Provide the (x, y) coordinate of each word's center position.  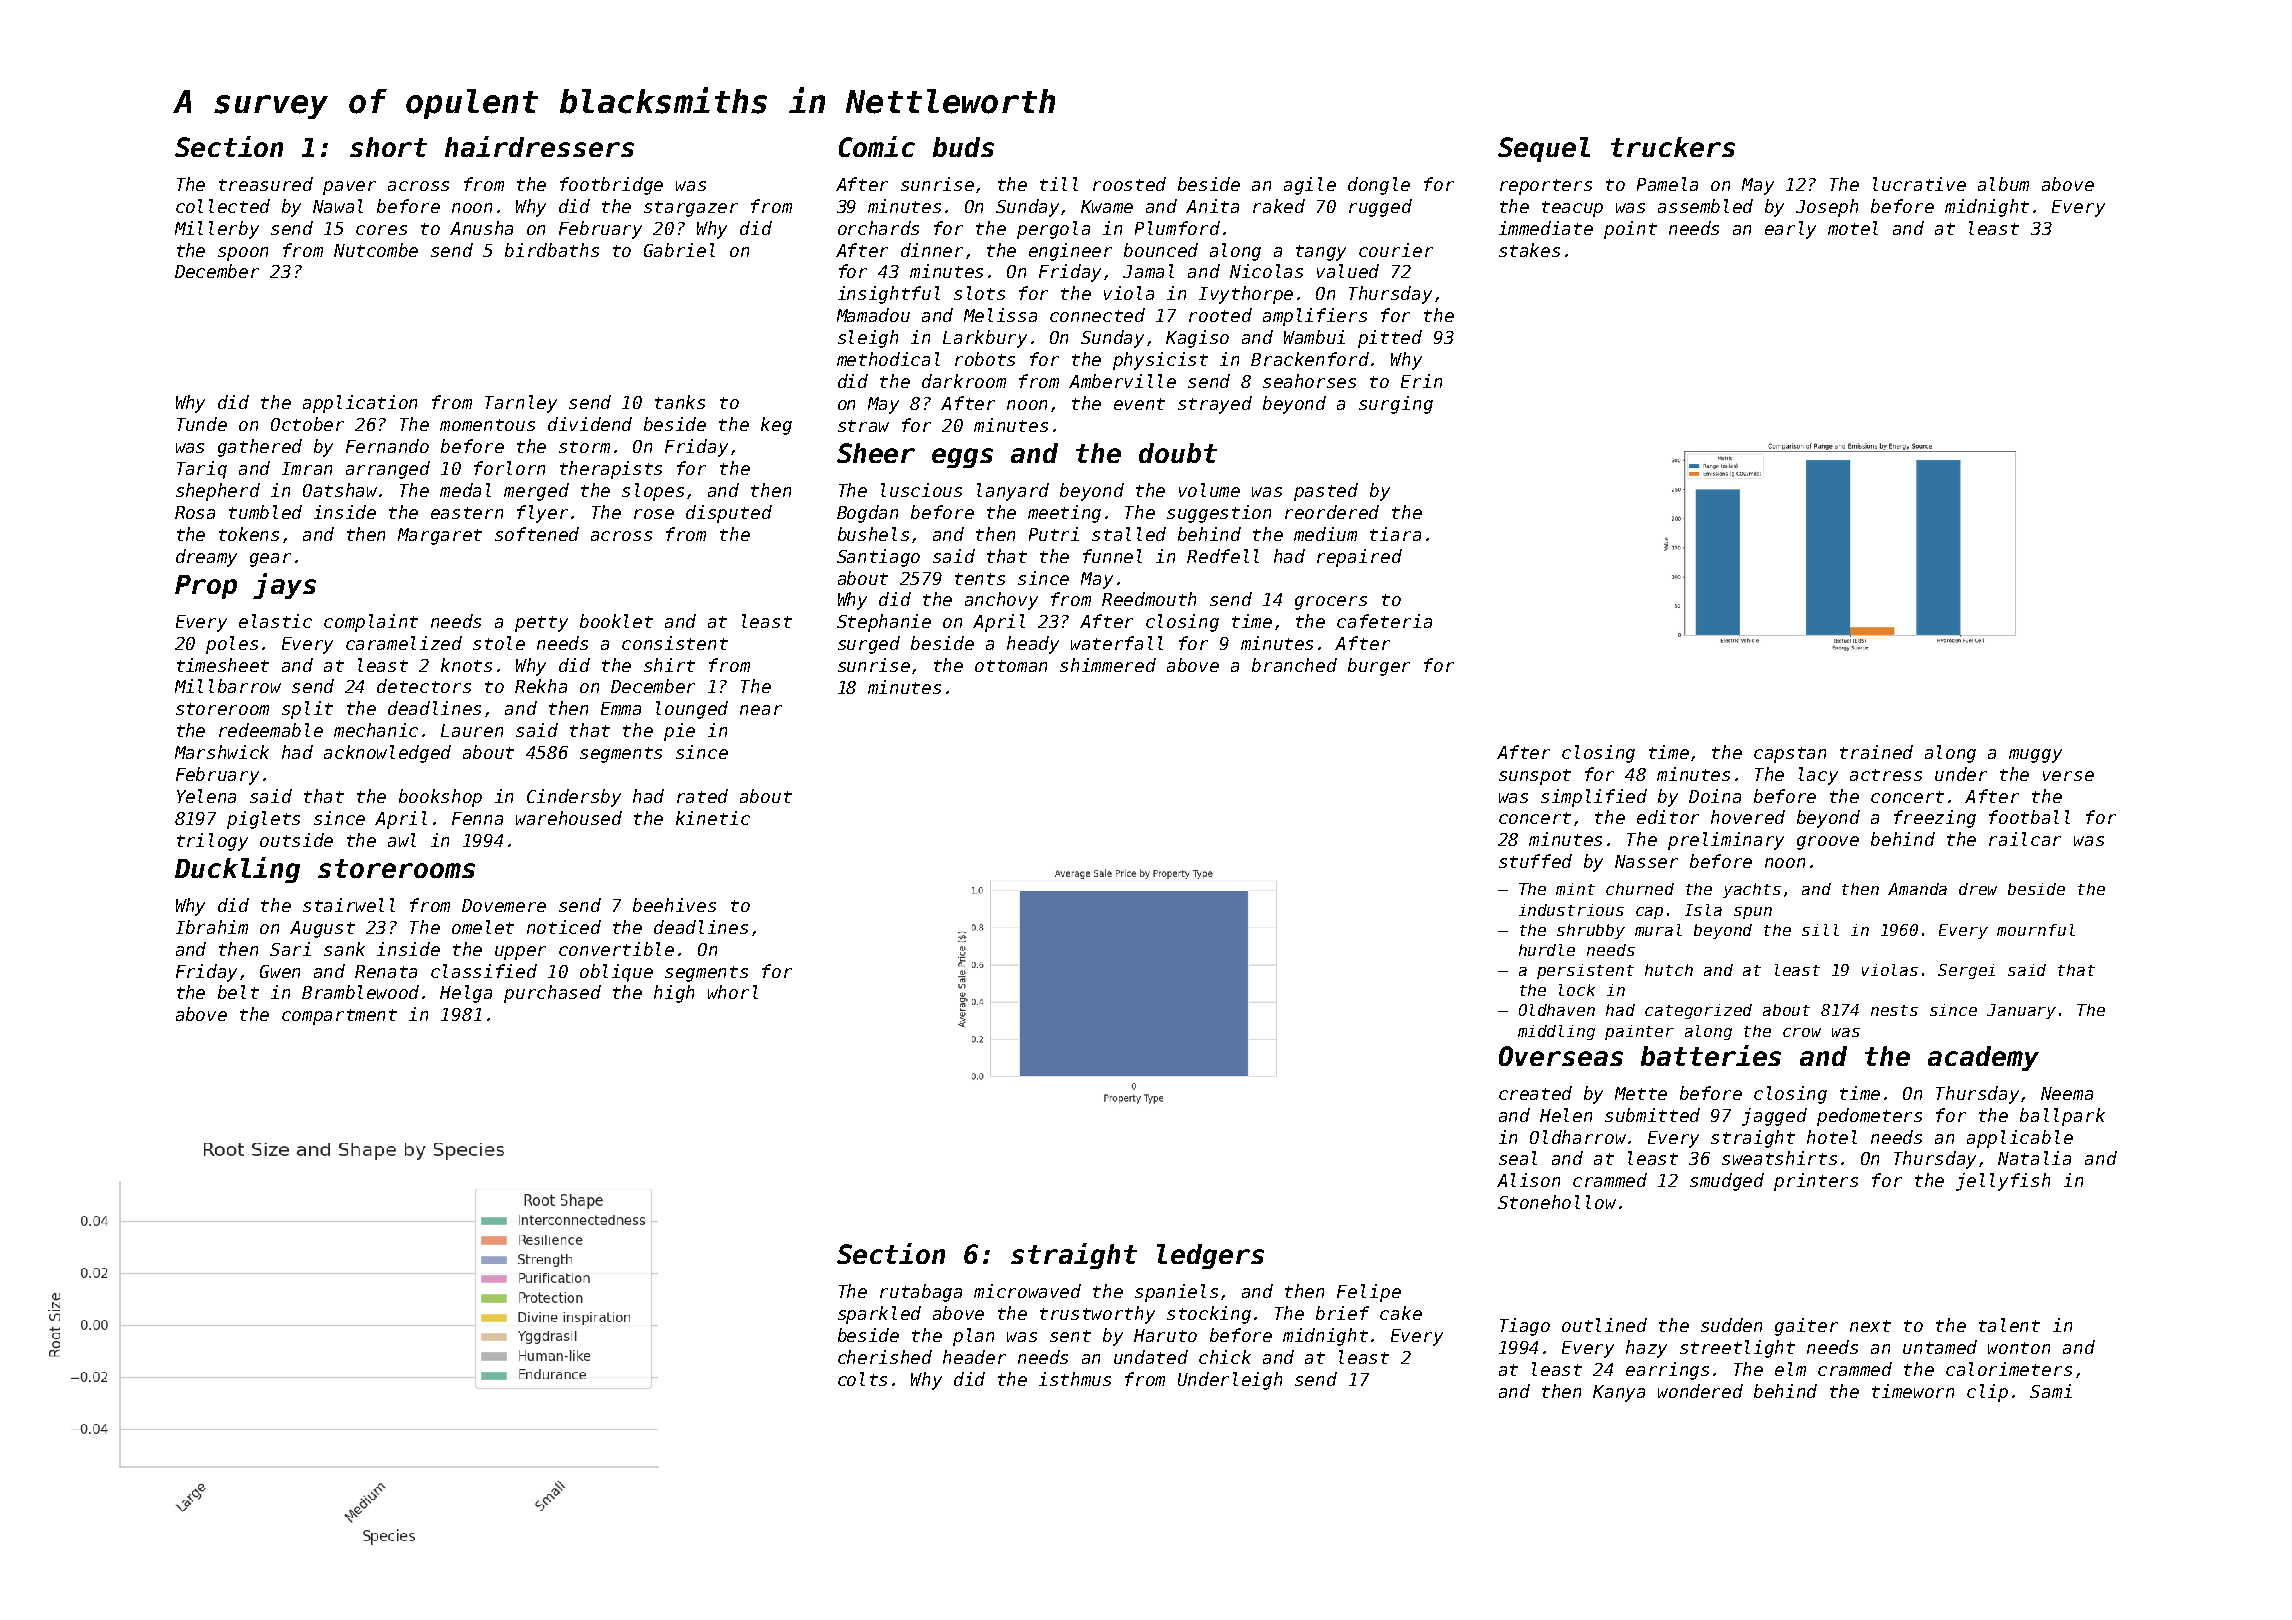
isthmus (1075, 1379)
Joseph (1827, 208)
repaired (1359, 558)
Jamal (1148, 271)
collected (223, 206)
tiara (1395, 534)
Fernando (387, 446)
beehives (674, 905)
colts (862, 1379)
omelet (483, 927)
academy (1983, 1058)
